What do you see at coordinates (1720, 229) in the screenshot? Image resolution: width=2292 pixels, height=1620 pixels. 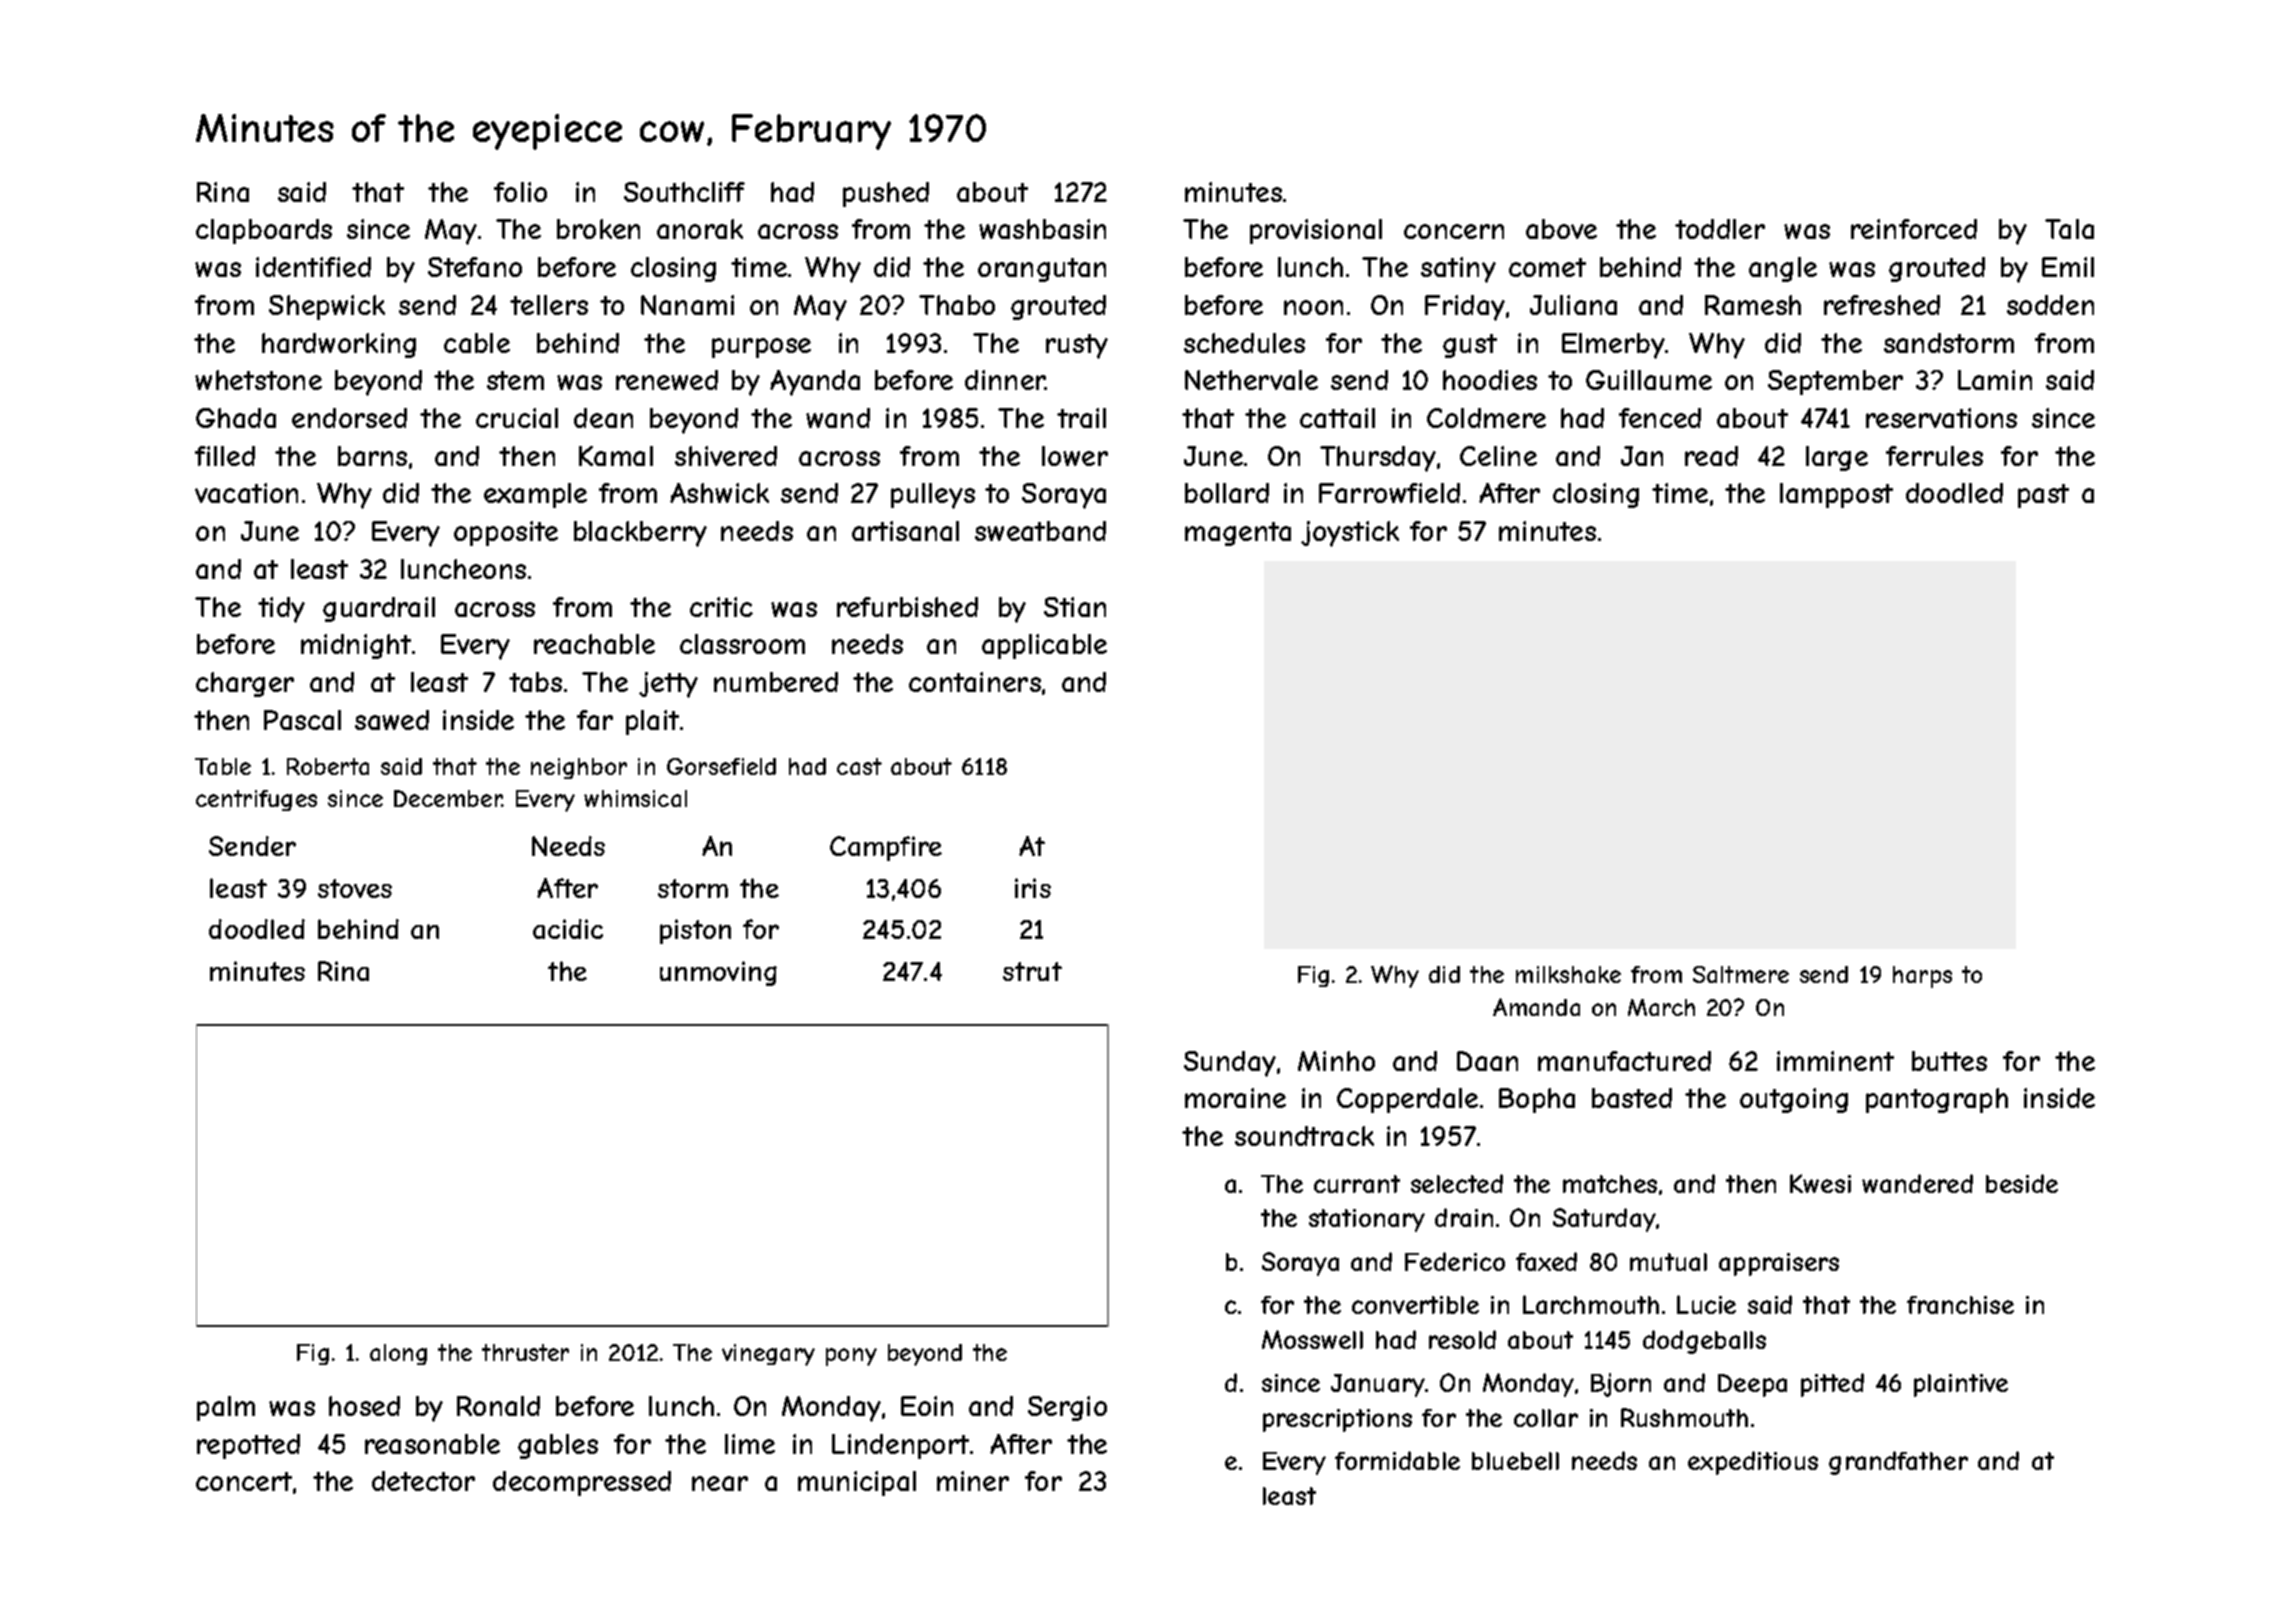 I see `toddler` at bounding box center [1720, 229].
